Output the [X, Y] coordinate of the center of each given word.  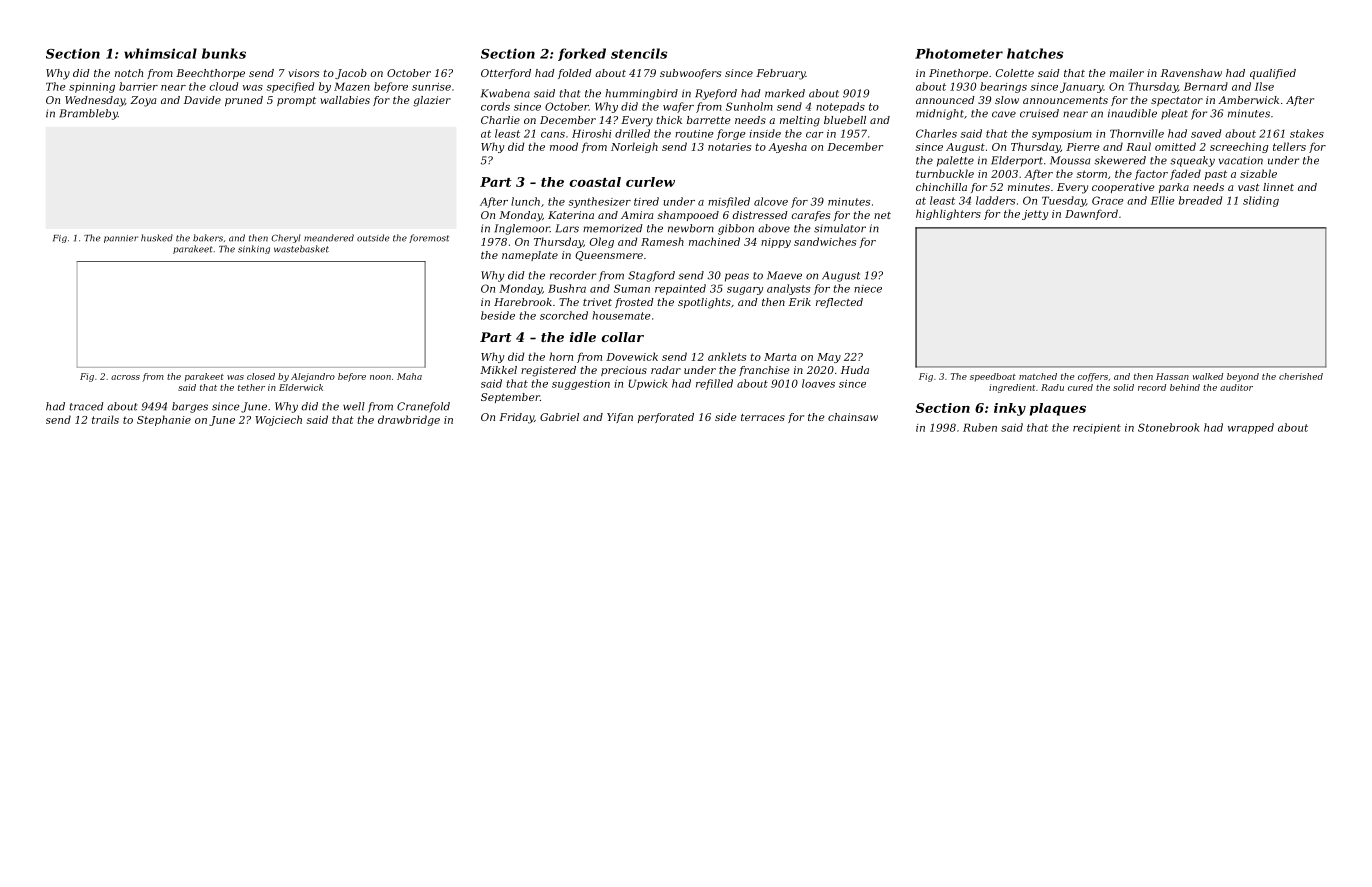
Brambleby [88, 114]
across [125, 377]
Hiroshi [591, 133]
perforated [666, 418]
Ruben [980, 427]
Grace [1108, 200]
